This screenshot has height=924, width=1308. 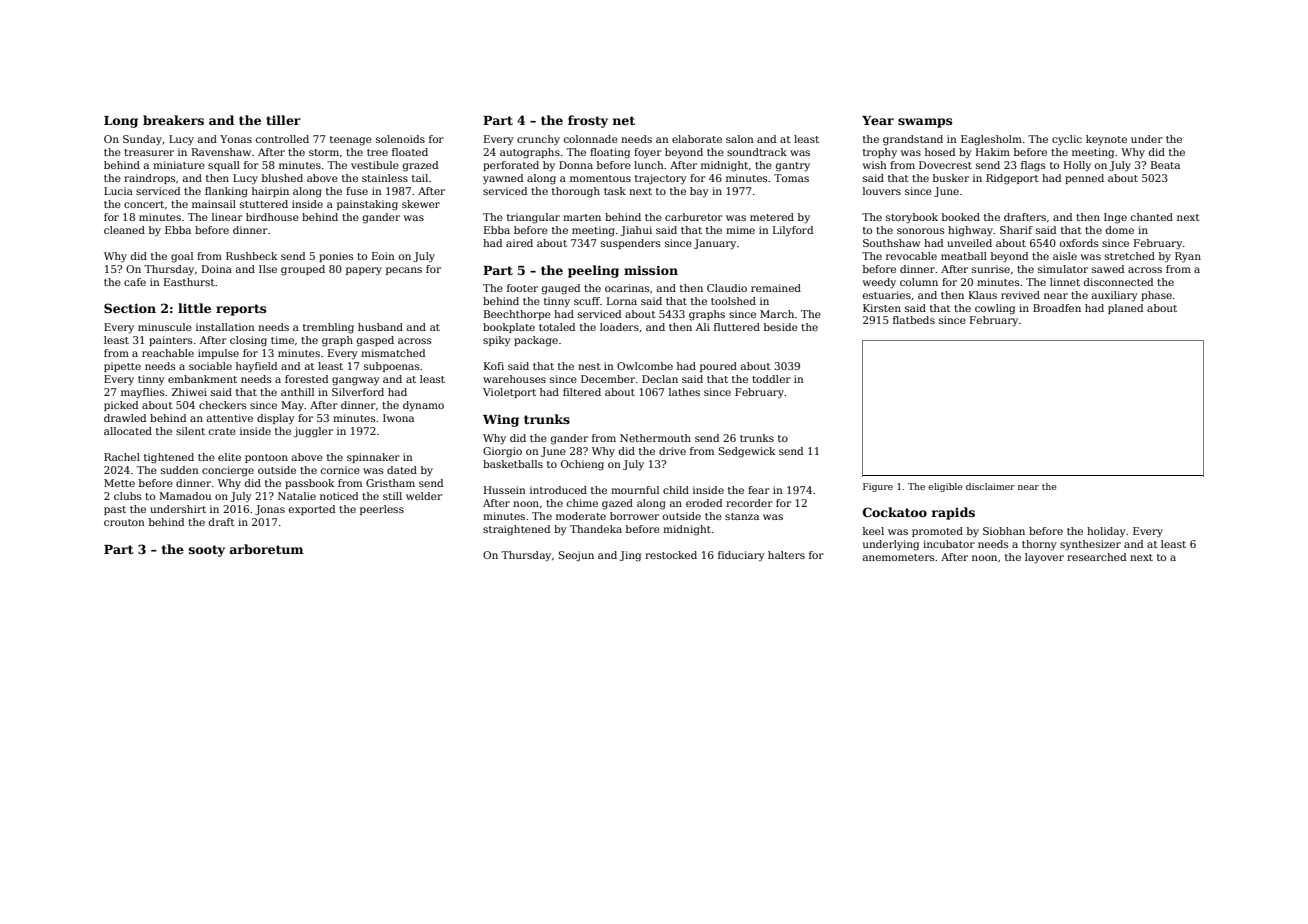 What do you see at coordinates (173, 120) in the screenshot?
I see `breakers` at bounding box center [173, 120].
